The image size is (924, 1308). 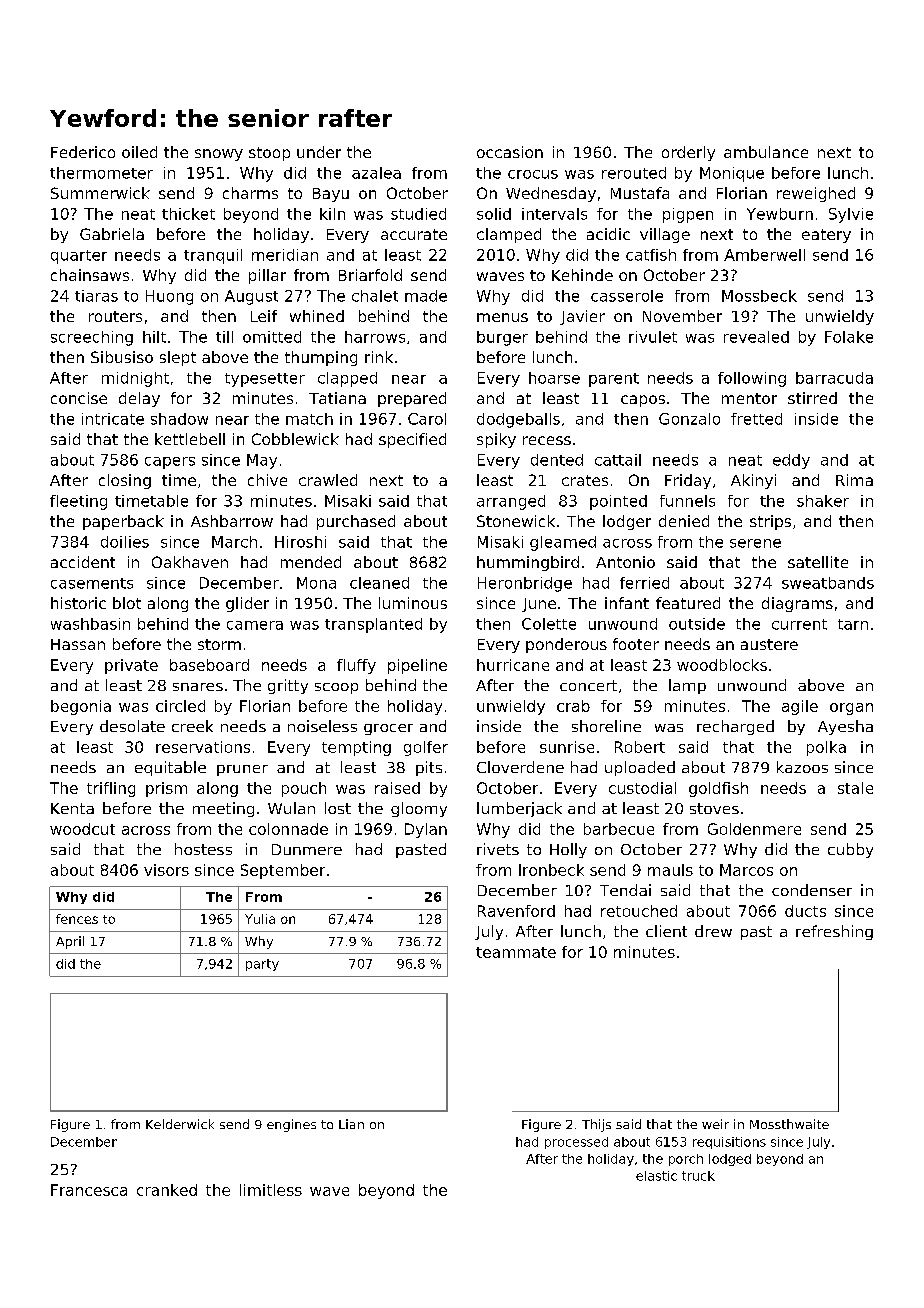 What do you see at coordinates (713, 931) in the screenshot?
I see `drew` at bounding box center [713, 931].
